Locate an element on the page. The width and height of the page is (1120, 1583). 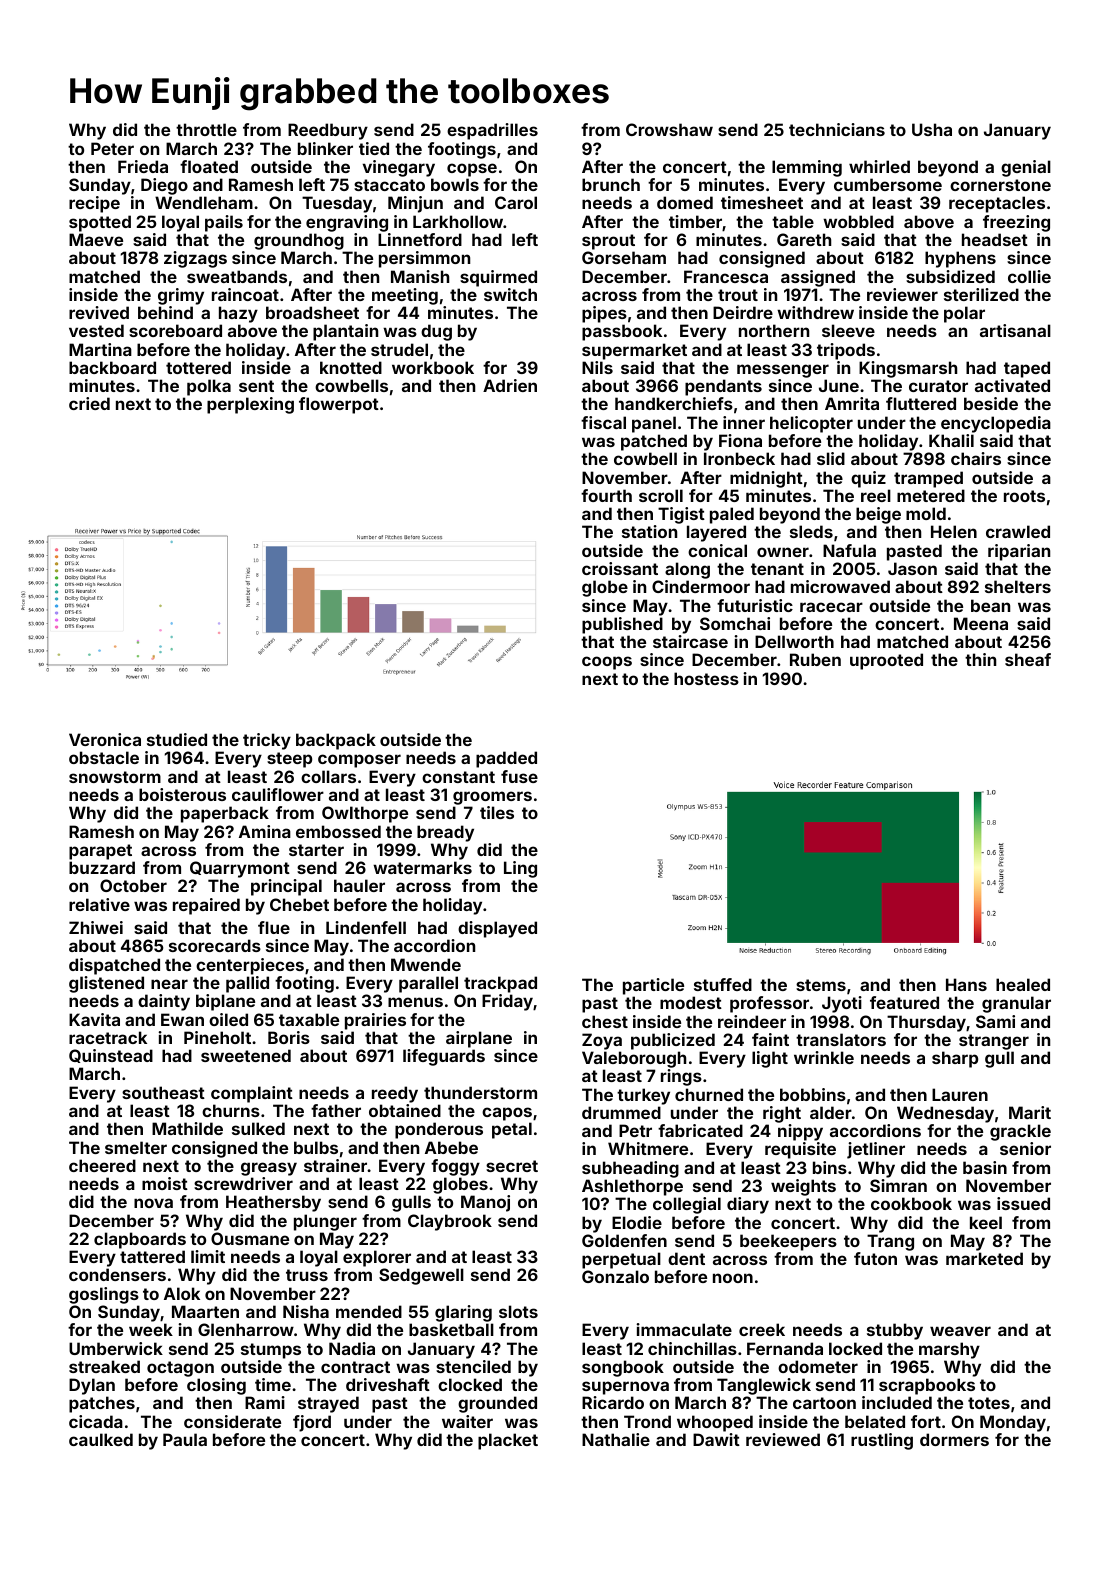
Dylan is located at coordinates (92, 1386).
